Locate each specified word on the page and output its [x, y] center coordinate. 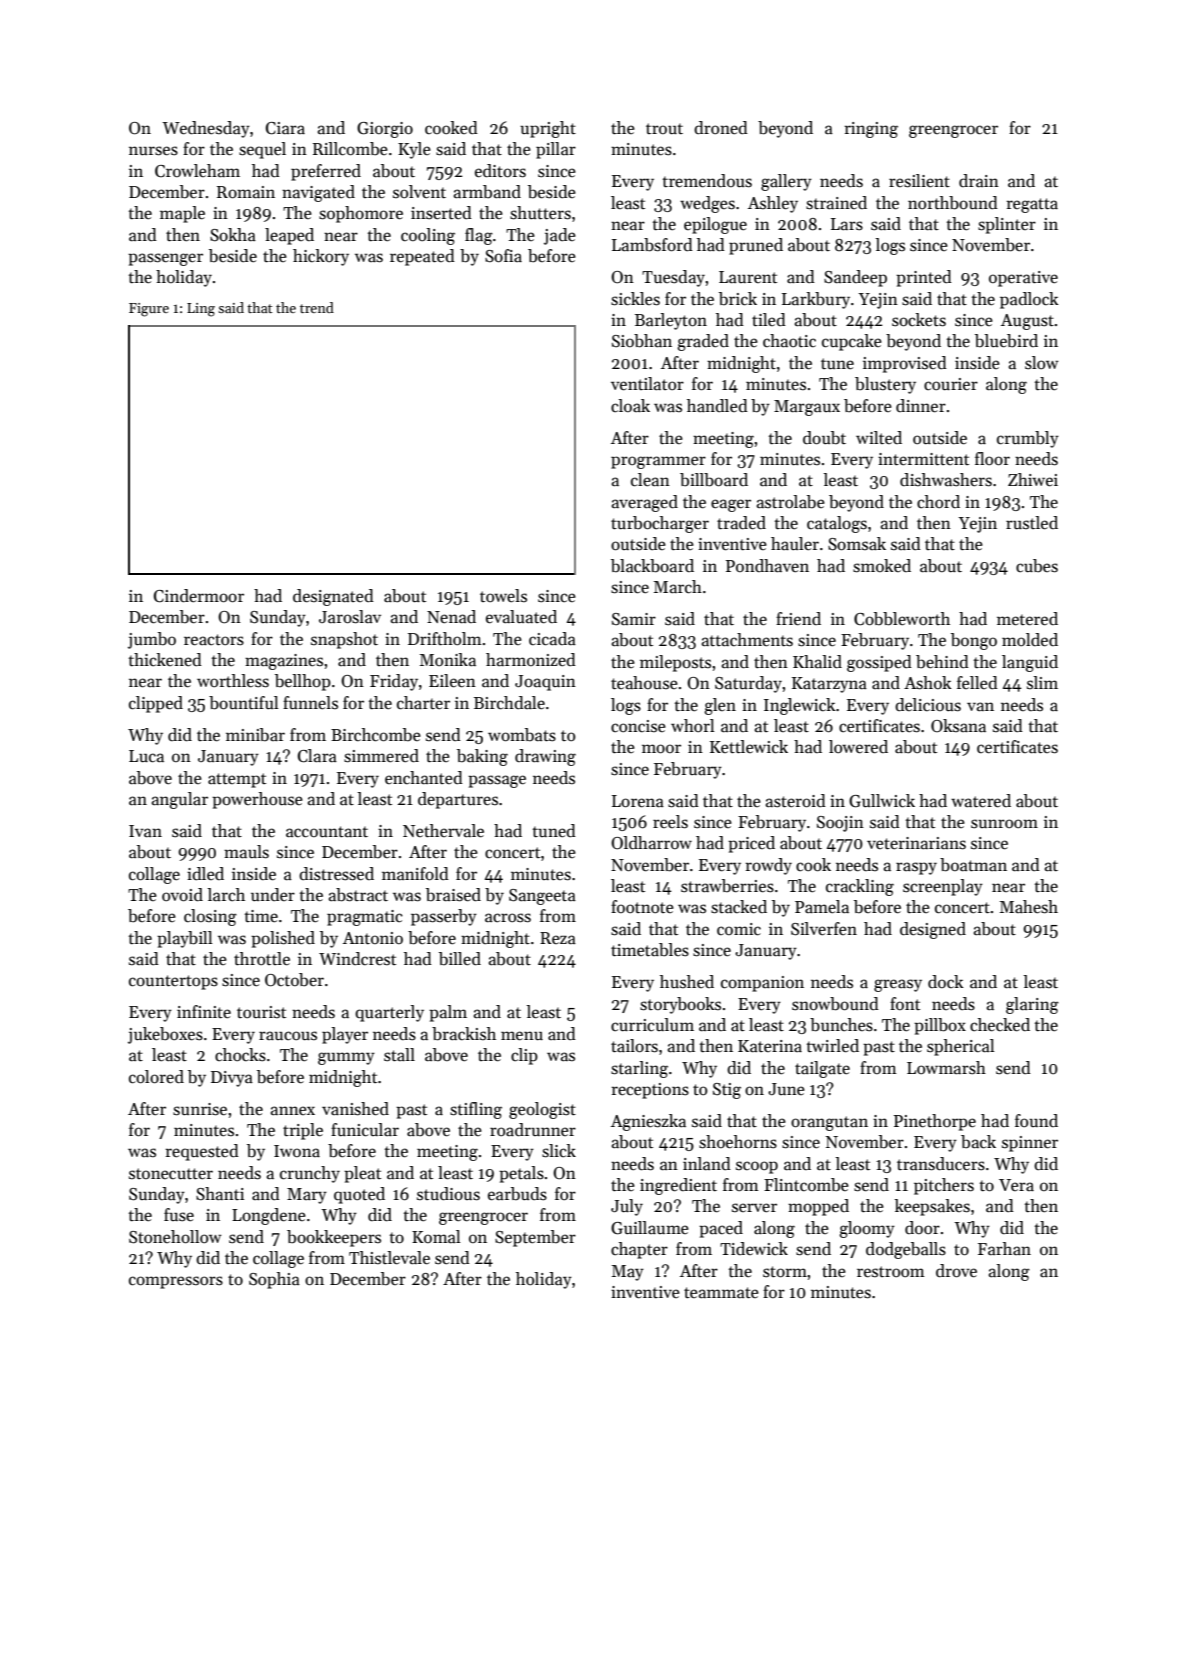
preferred [326, 172]
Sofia [503, 256]
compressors [176, 1282]
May [628, 1273]
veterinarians [916, 843]
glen [720, 706]
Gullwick [882, 801]
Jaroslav [350, 617]
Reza [558, 938]
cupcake [852, 342]
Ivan [145, 831]
